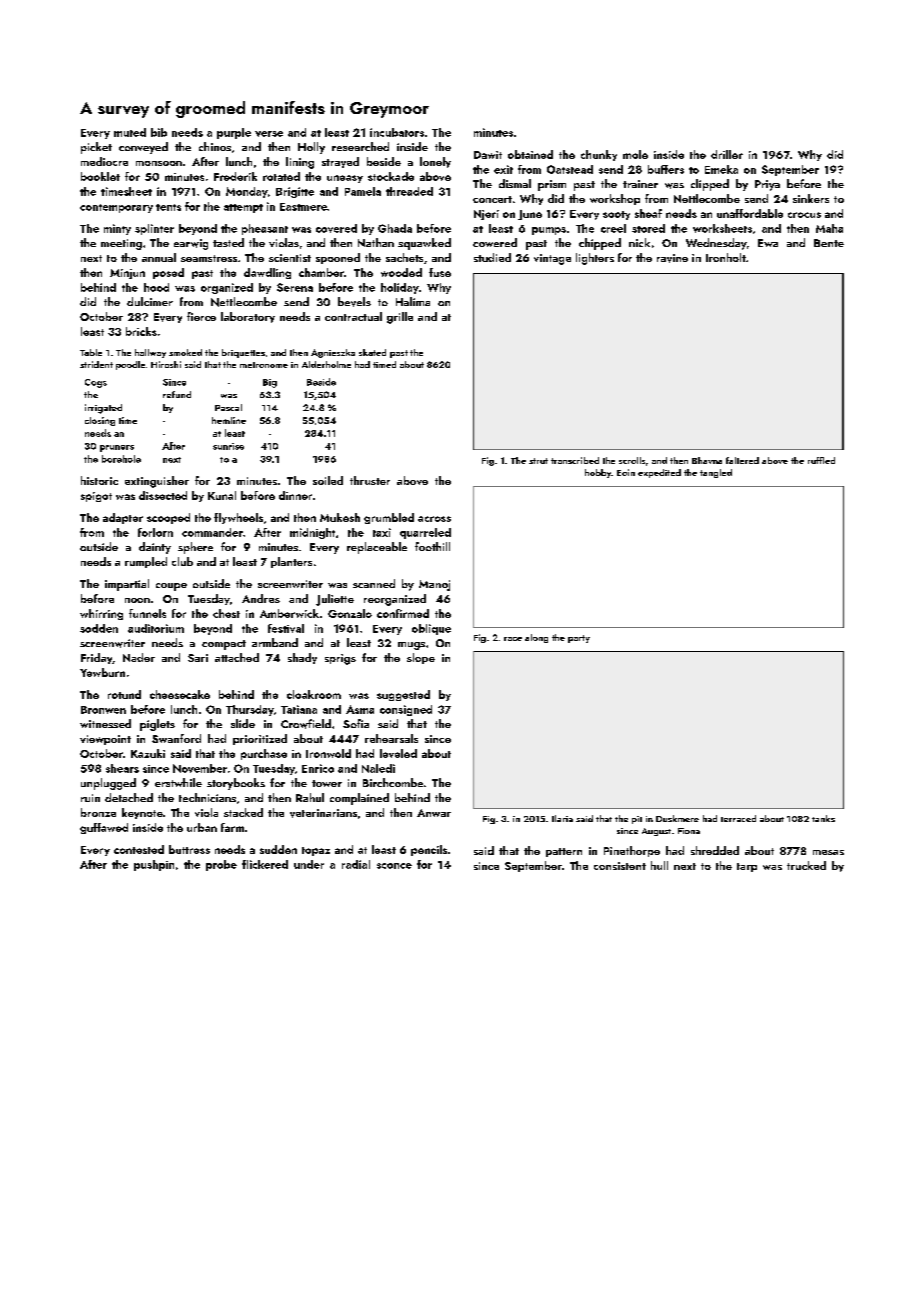  What do you see at coordinates (821, 460) in the screenshot?
I see `ruffled` at bounding box center [821, 460].
